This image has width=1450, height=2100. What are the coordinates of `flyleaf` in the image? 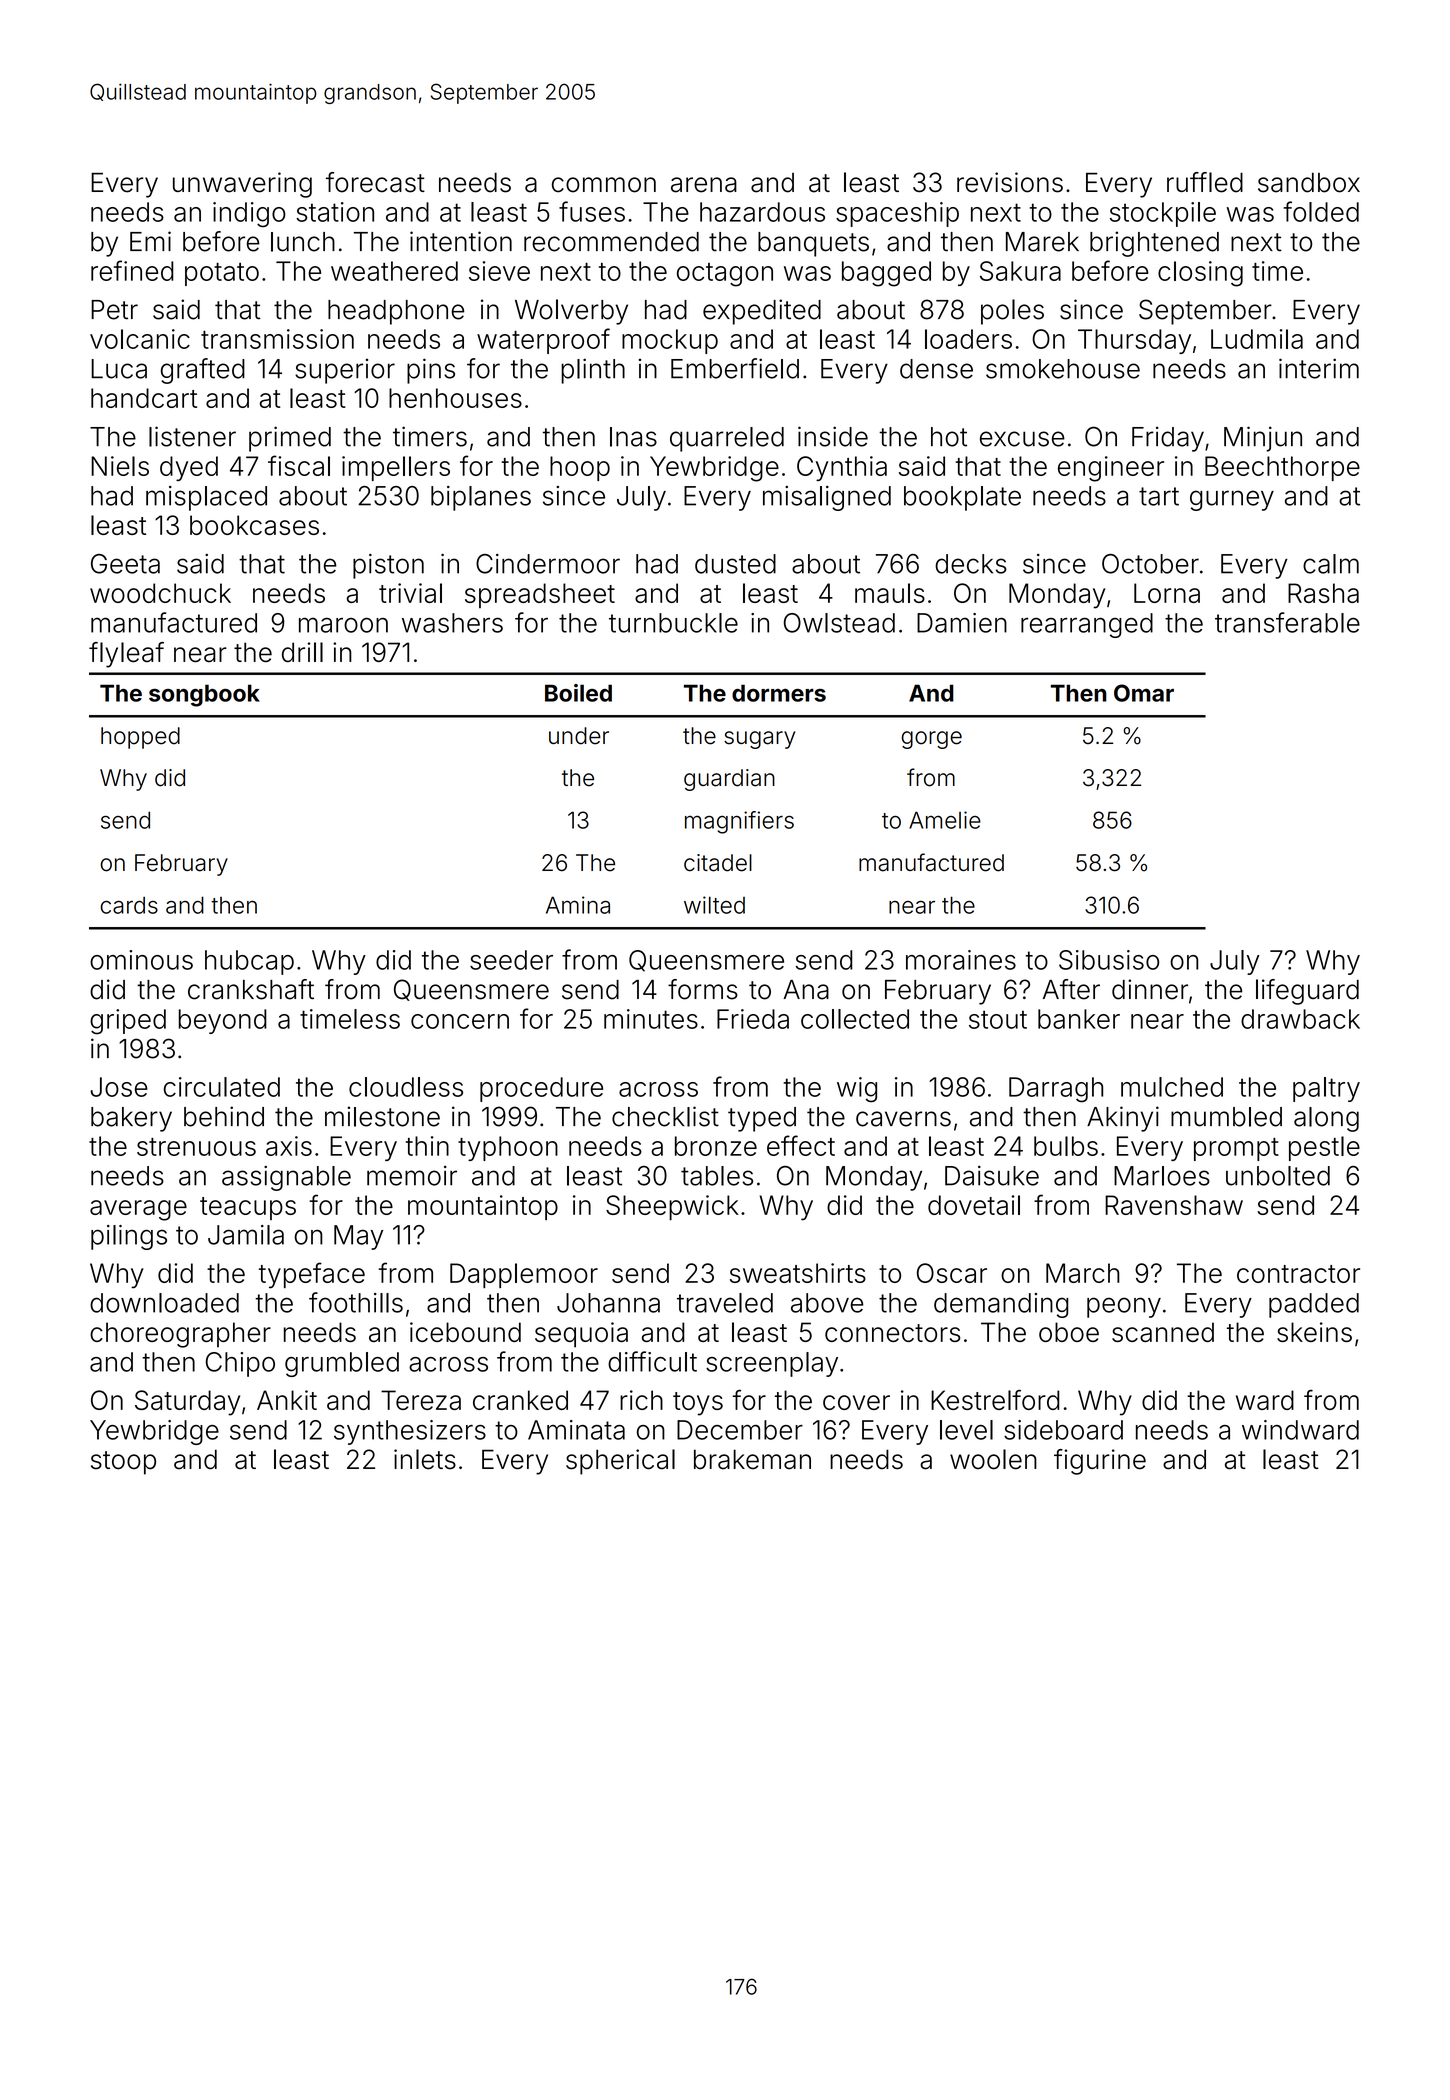 It's located at (126, 655).
